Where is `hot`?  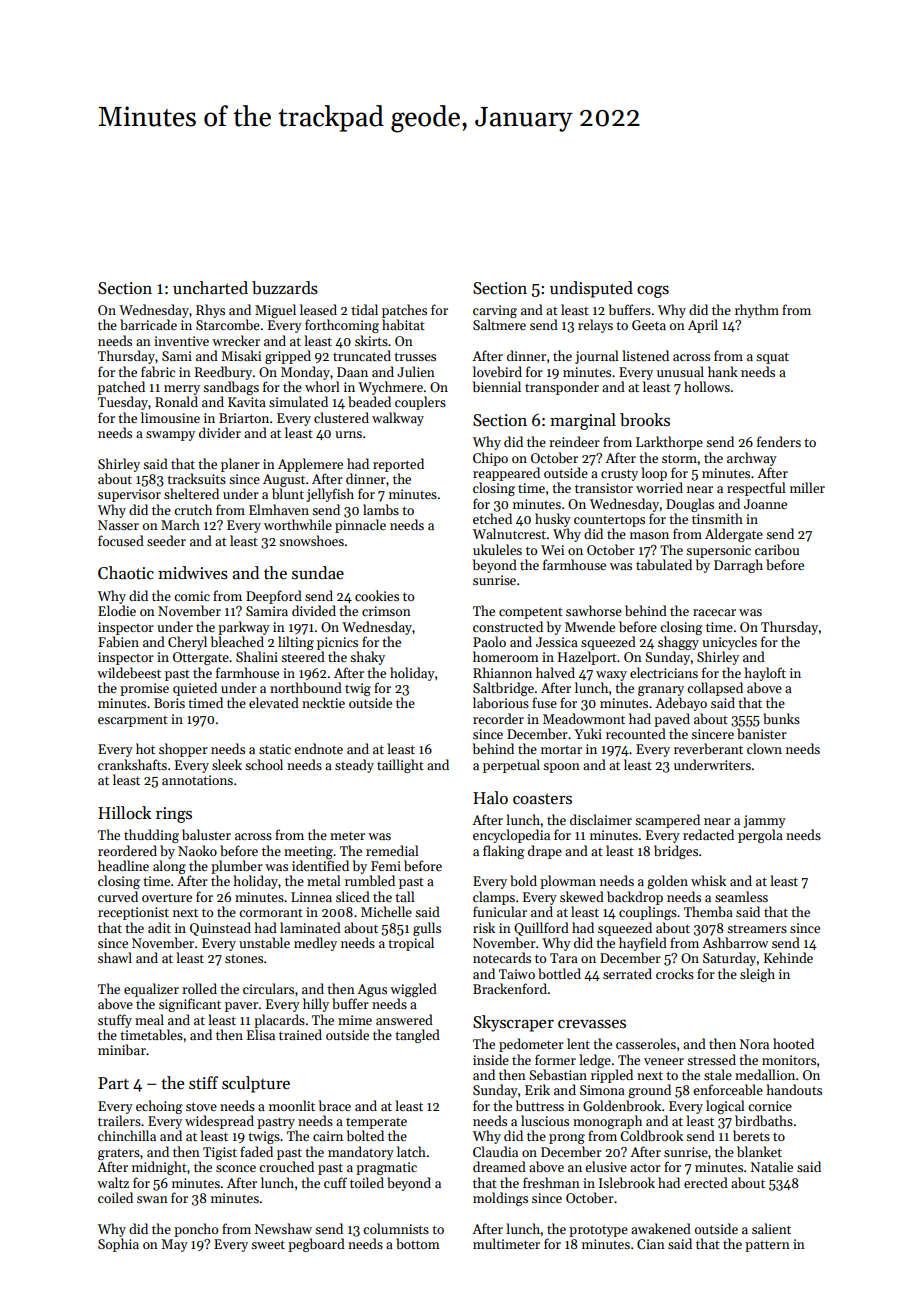
hot is located at coordinates (145, 748).
